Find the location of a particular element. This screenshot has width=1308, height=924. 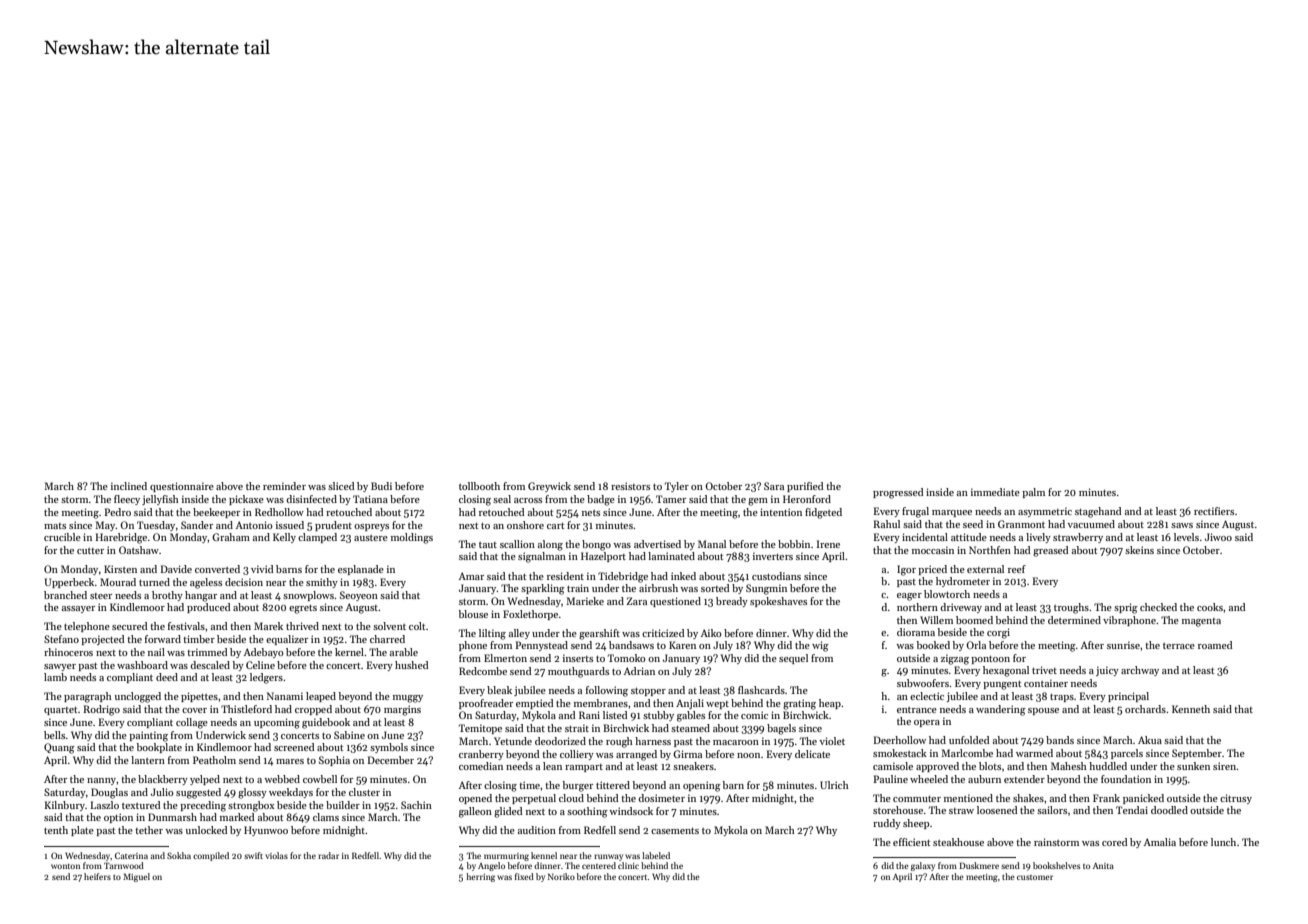

rectifiers is located at coordinates (1214, 511).
